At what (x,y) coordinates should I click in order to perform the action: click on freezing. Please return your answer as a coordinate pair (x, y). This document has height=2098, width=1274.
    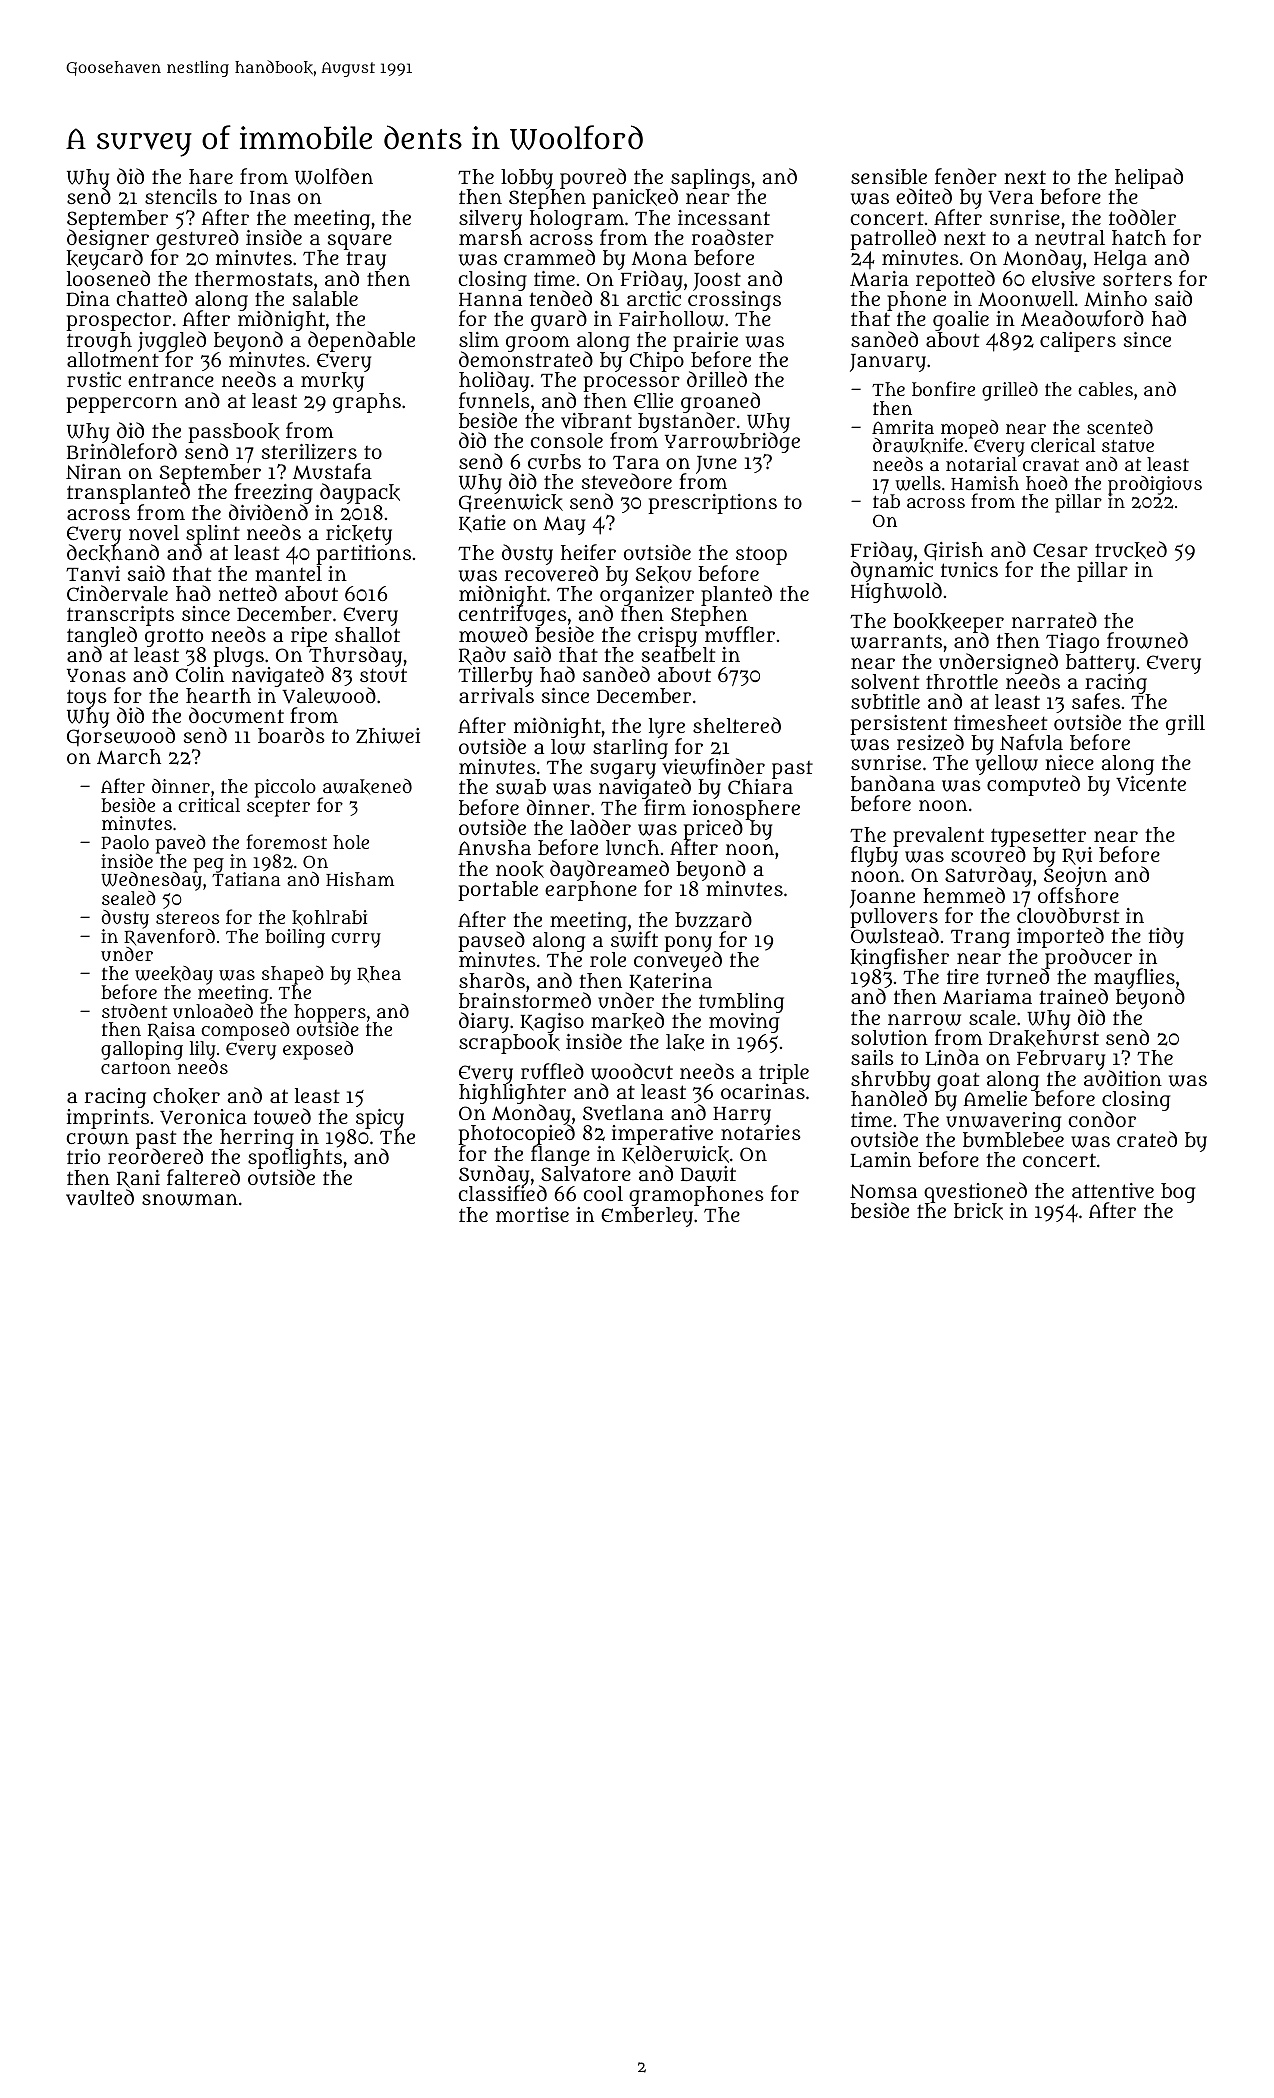
    Looking at the image, I should click on (273, 494).
